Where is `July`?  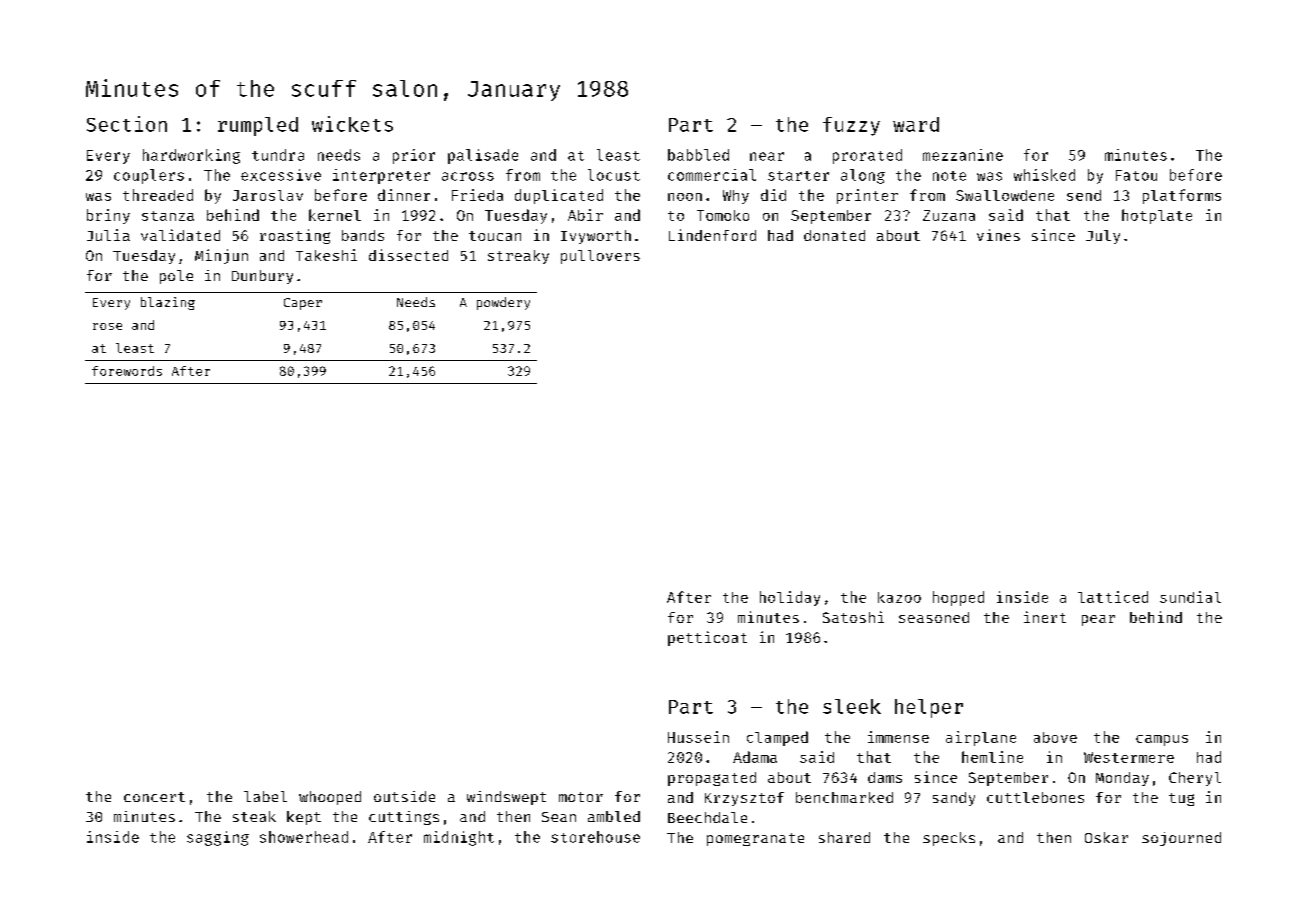 July is located at coordinates (1103, 237).
